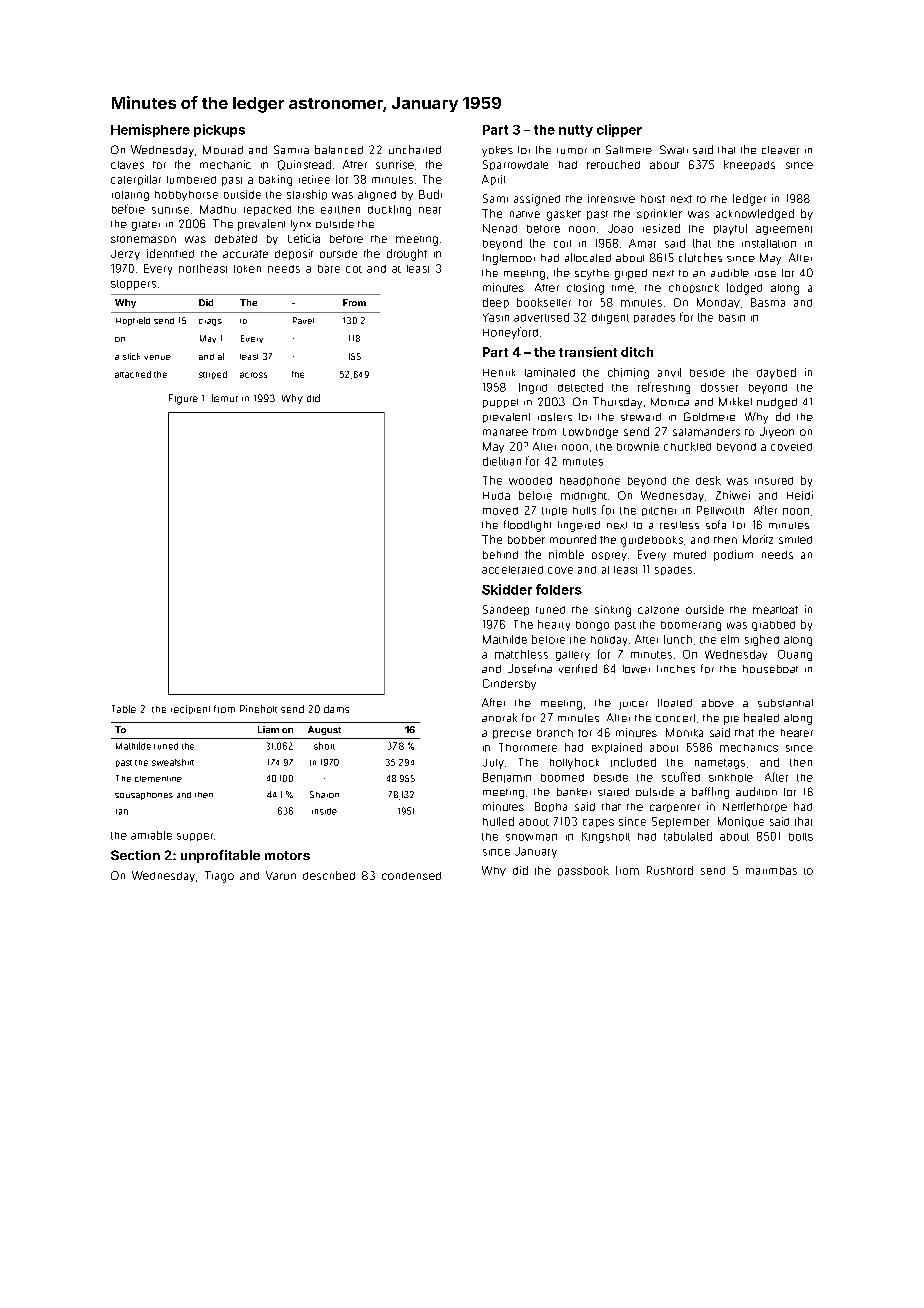  I want to click on meatloaf, so click(775, 610).
